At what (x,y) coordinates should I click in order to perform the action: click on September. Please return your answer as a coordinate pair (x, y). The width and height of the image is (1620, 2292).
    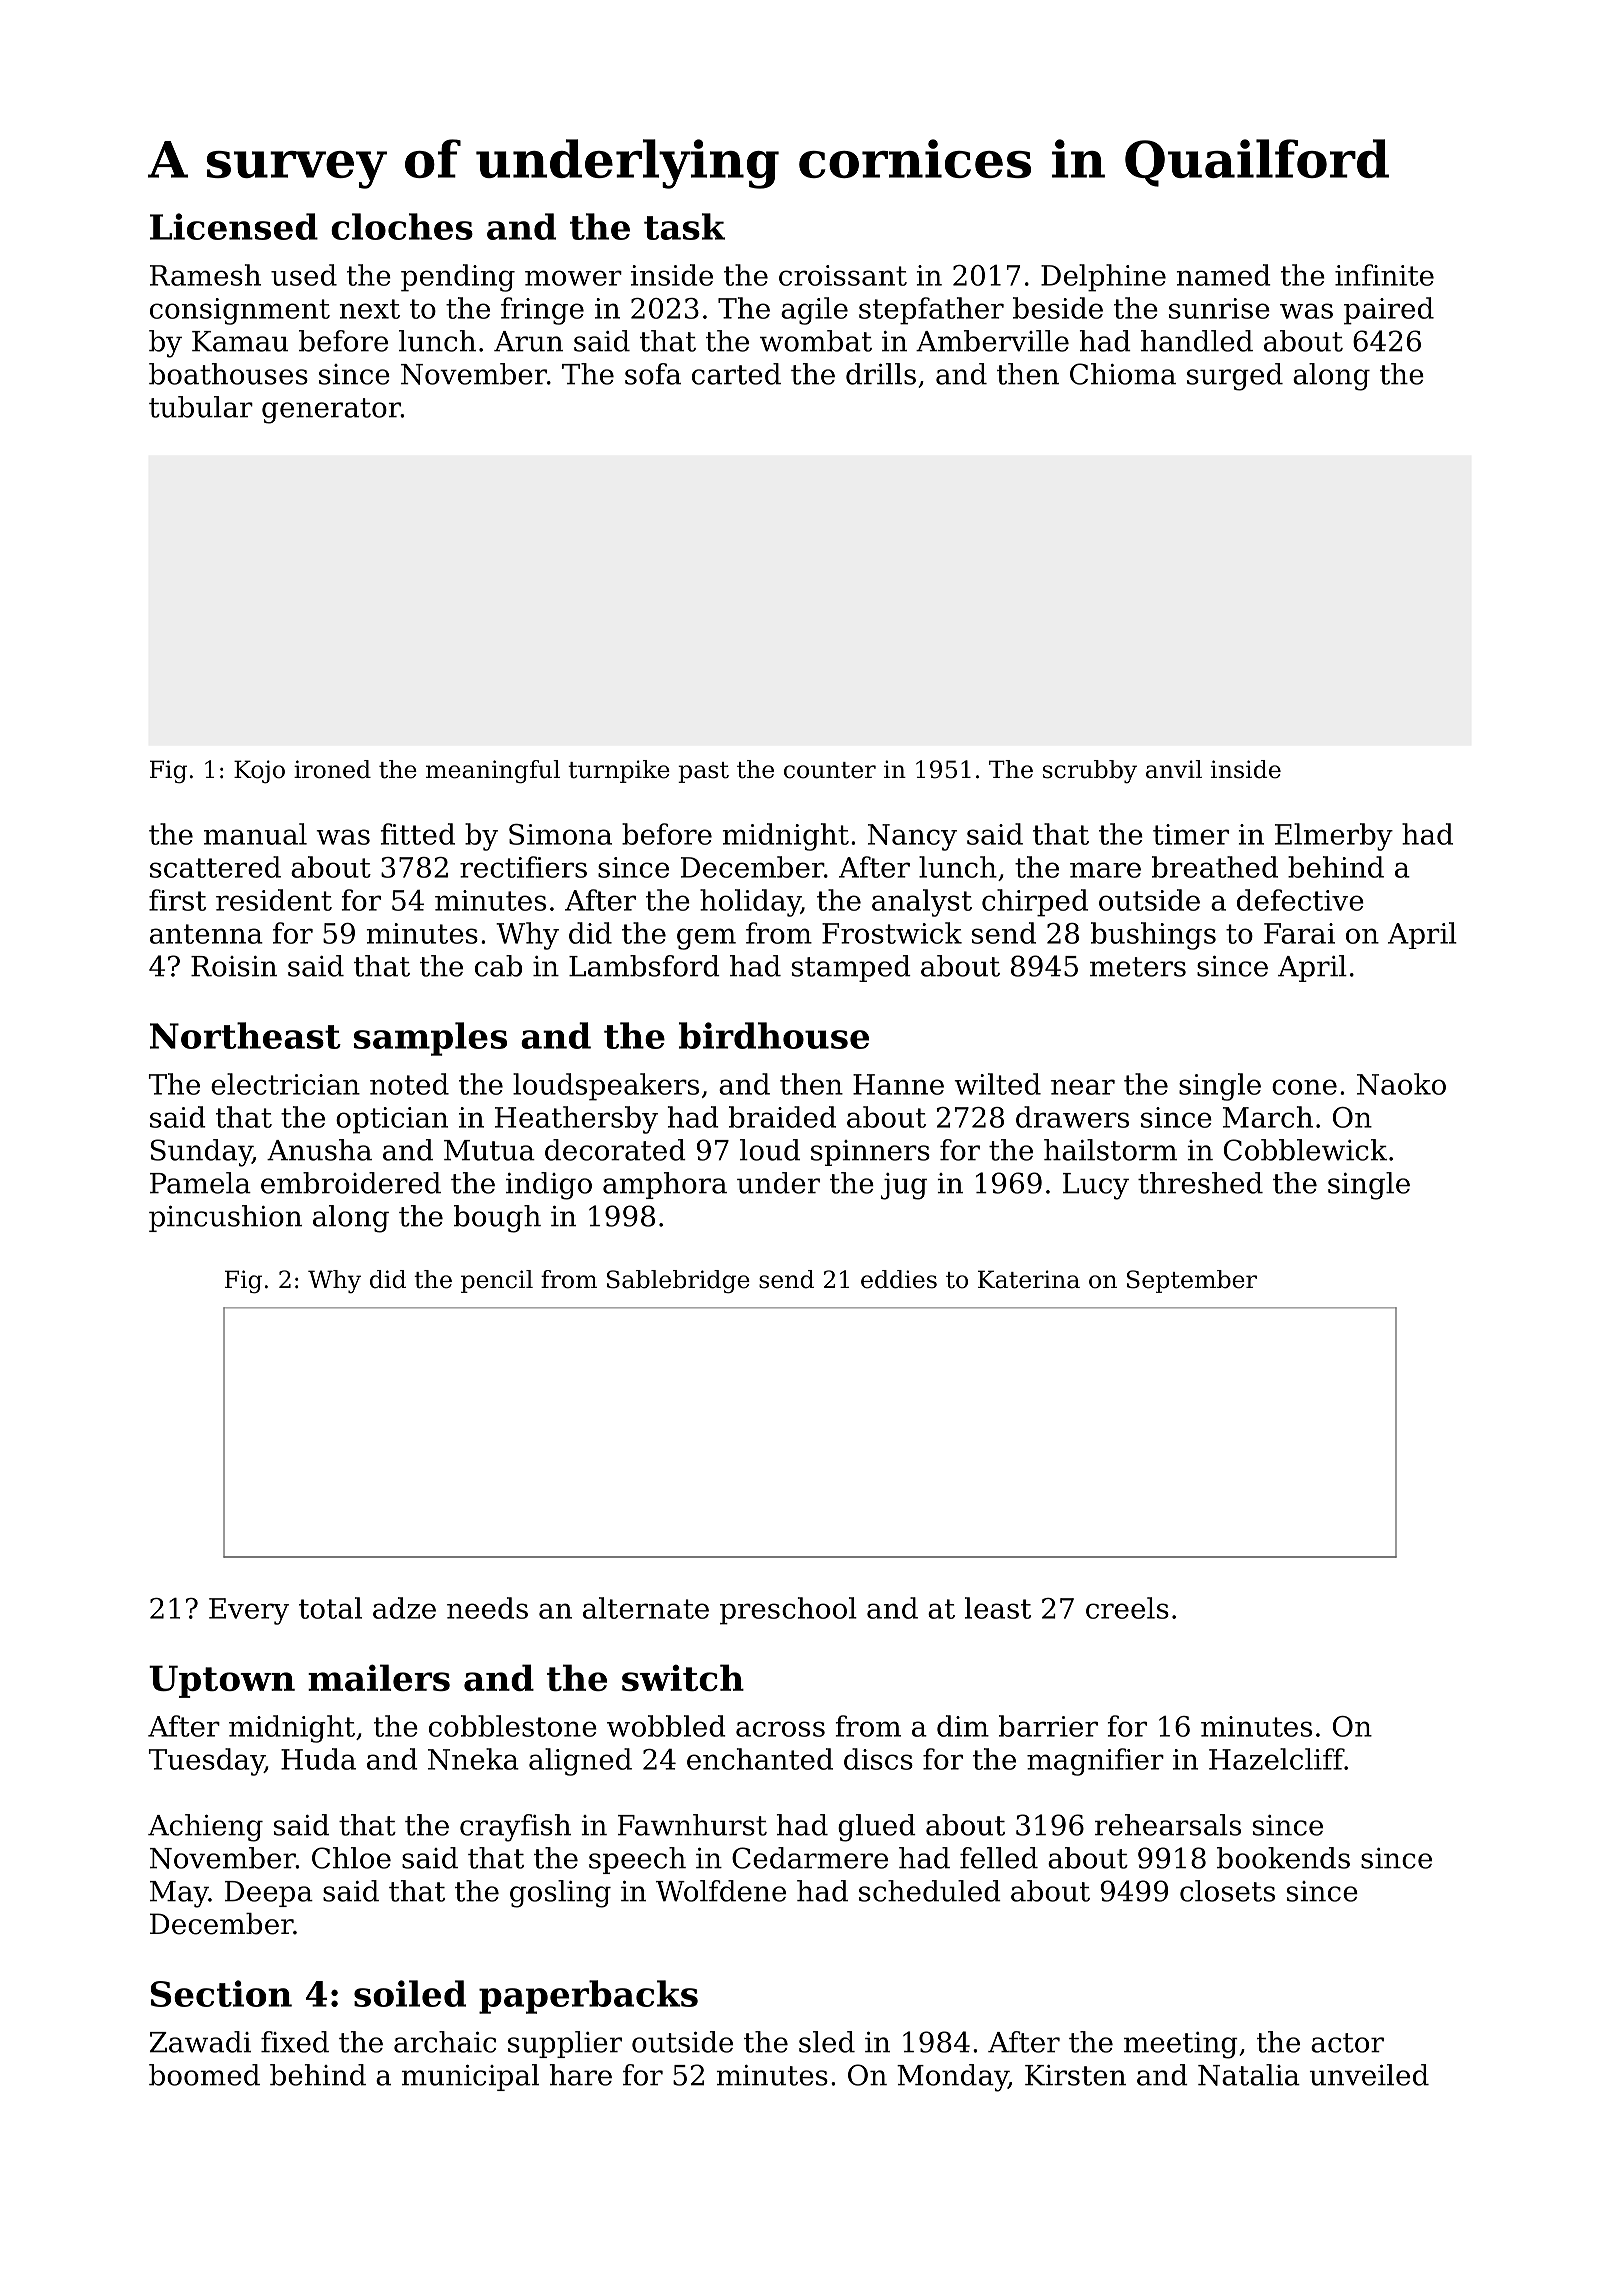
    Looking at the image, I should click on (1192, 1281).
